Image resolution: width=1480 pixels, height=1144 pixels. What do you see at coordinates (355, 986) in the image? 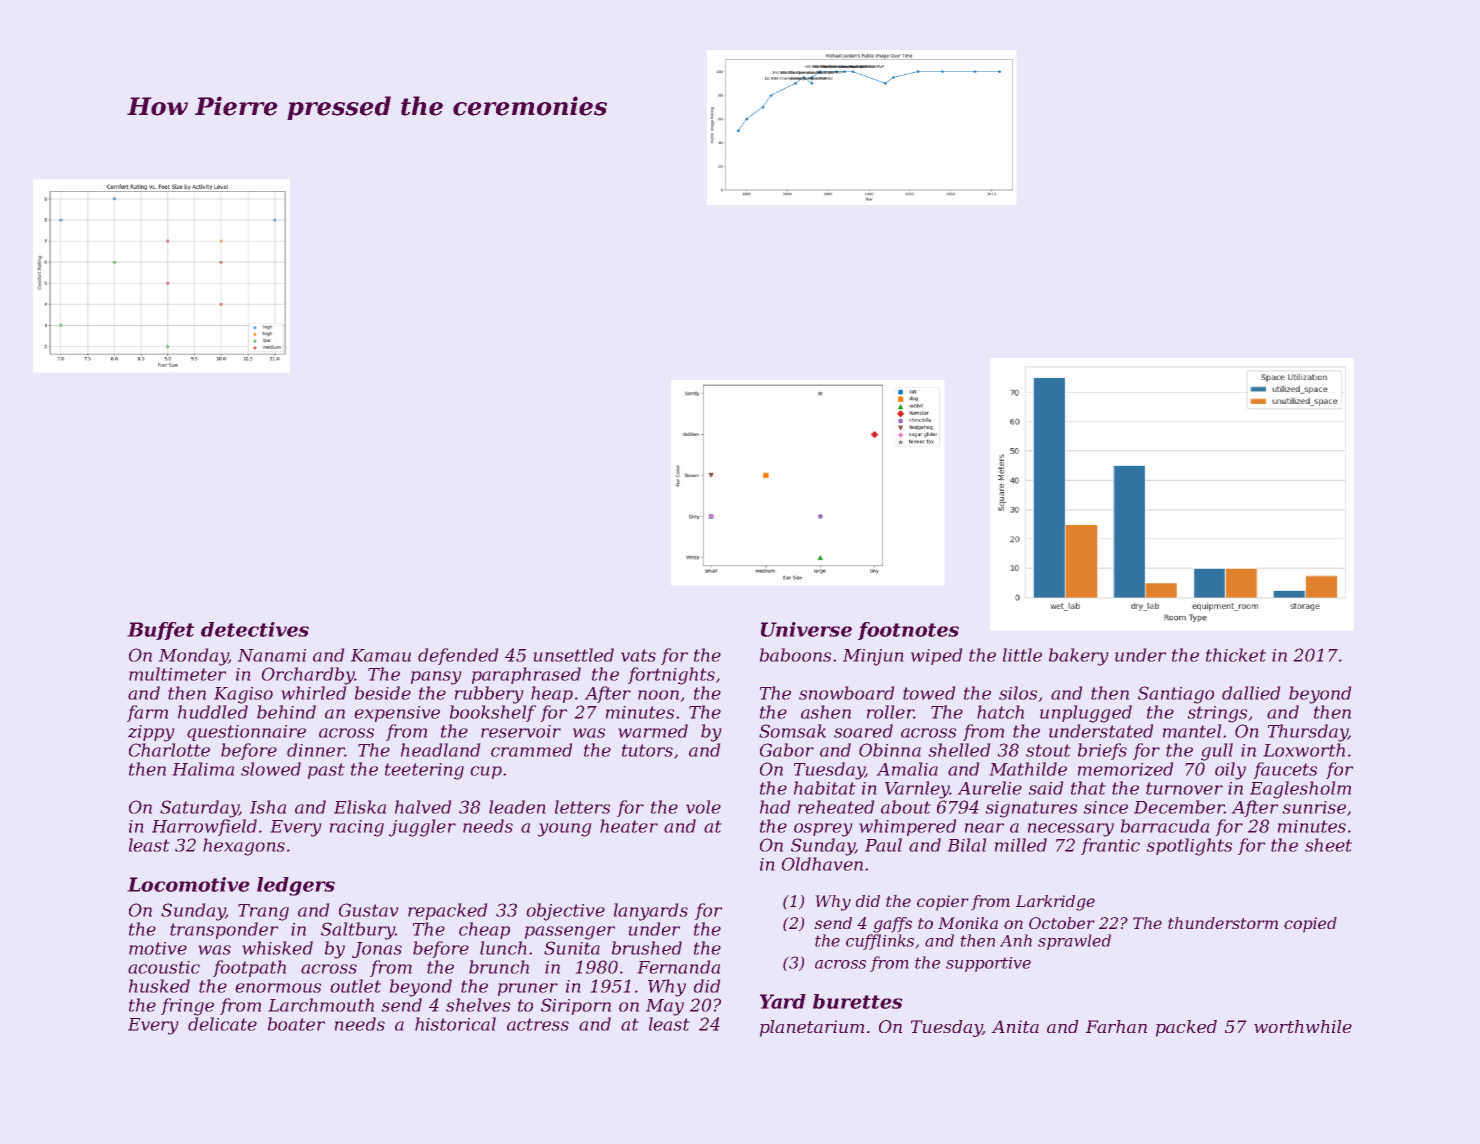
I see `outlet` at bounding box center [355, 986].
